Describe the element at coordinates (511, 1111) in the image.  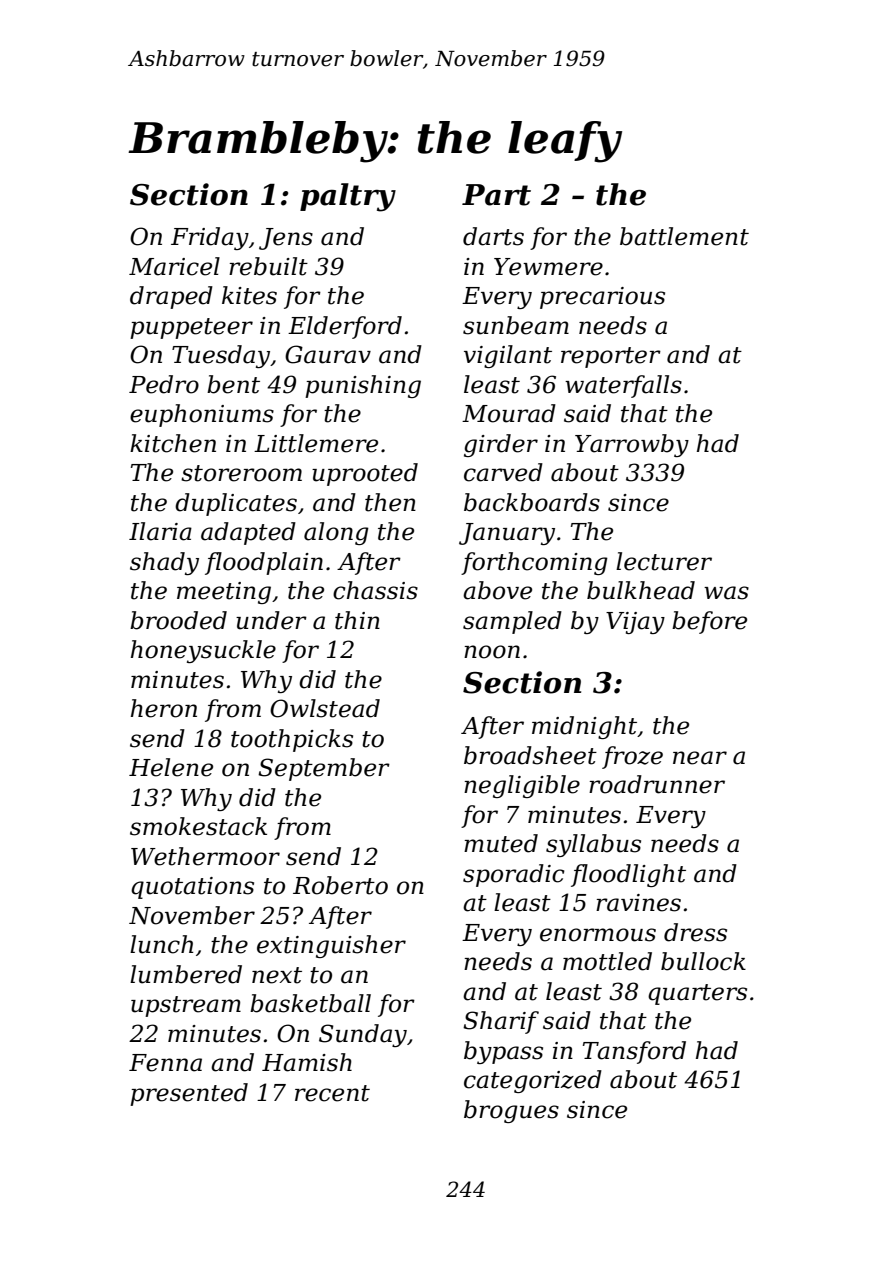
I see `brogues` at that location.
